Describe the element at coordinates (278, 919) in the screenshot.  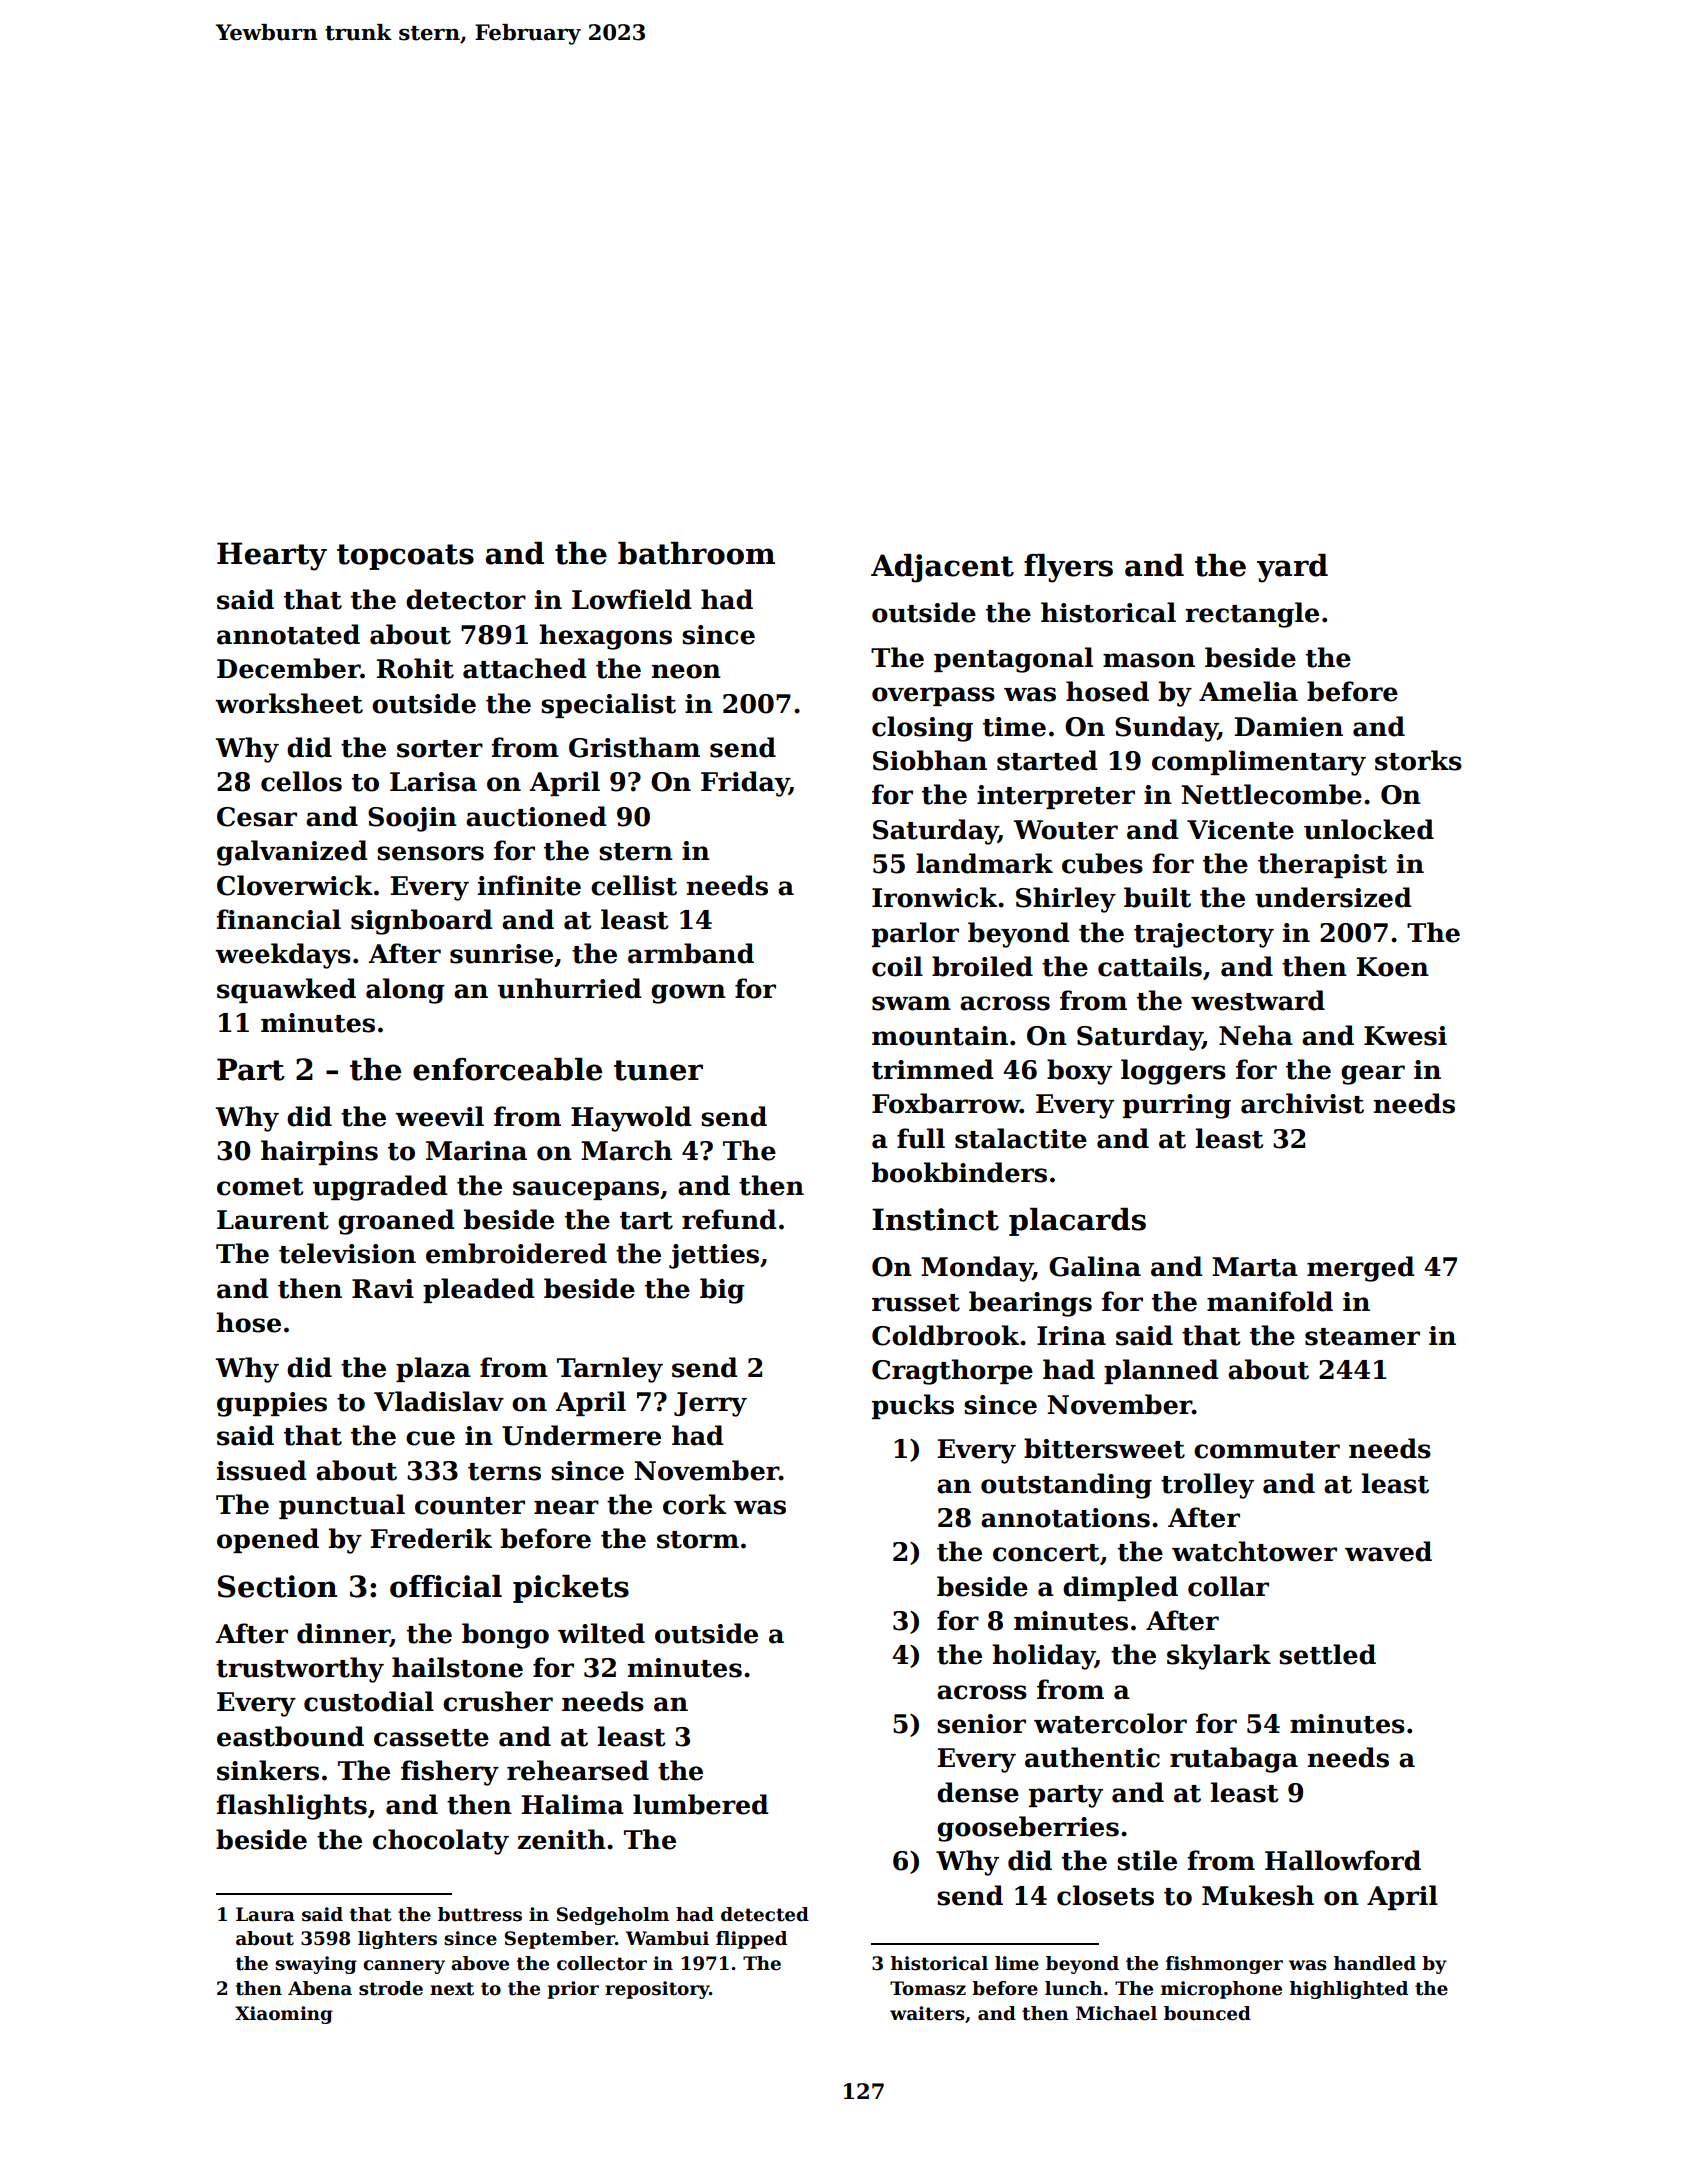
I see `financial` at that location.
